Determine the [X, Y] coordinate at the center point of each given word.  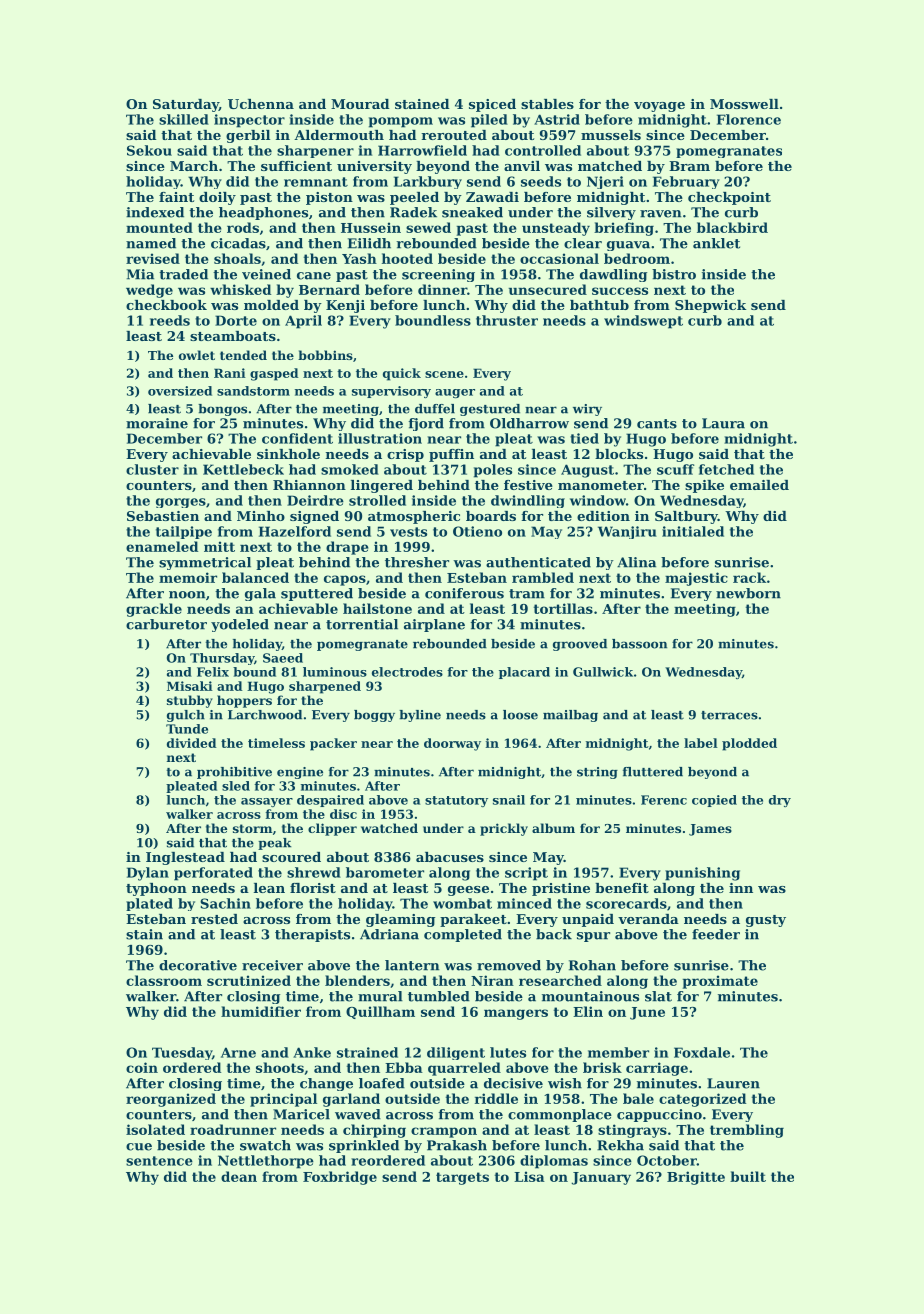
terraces [729, 715]
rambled [543, 577]
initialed [693, 531]
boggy [374, 716]
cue [139, 1147]
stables [547, 104]
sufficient [296, 166]
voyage [659, 107]
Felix [213, 672]
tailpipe [184, 532]
